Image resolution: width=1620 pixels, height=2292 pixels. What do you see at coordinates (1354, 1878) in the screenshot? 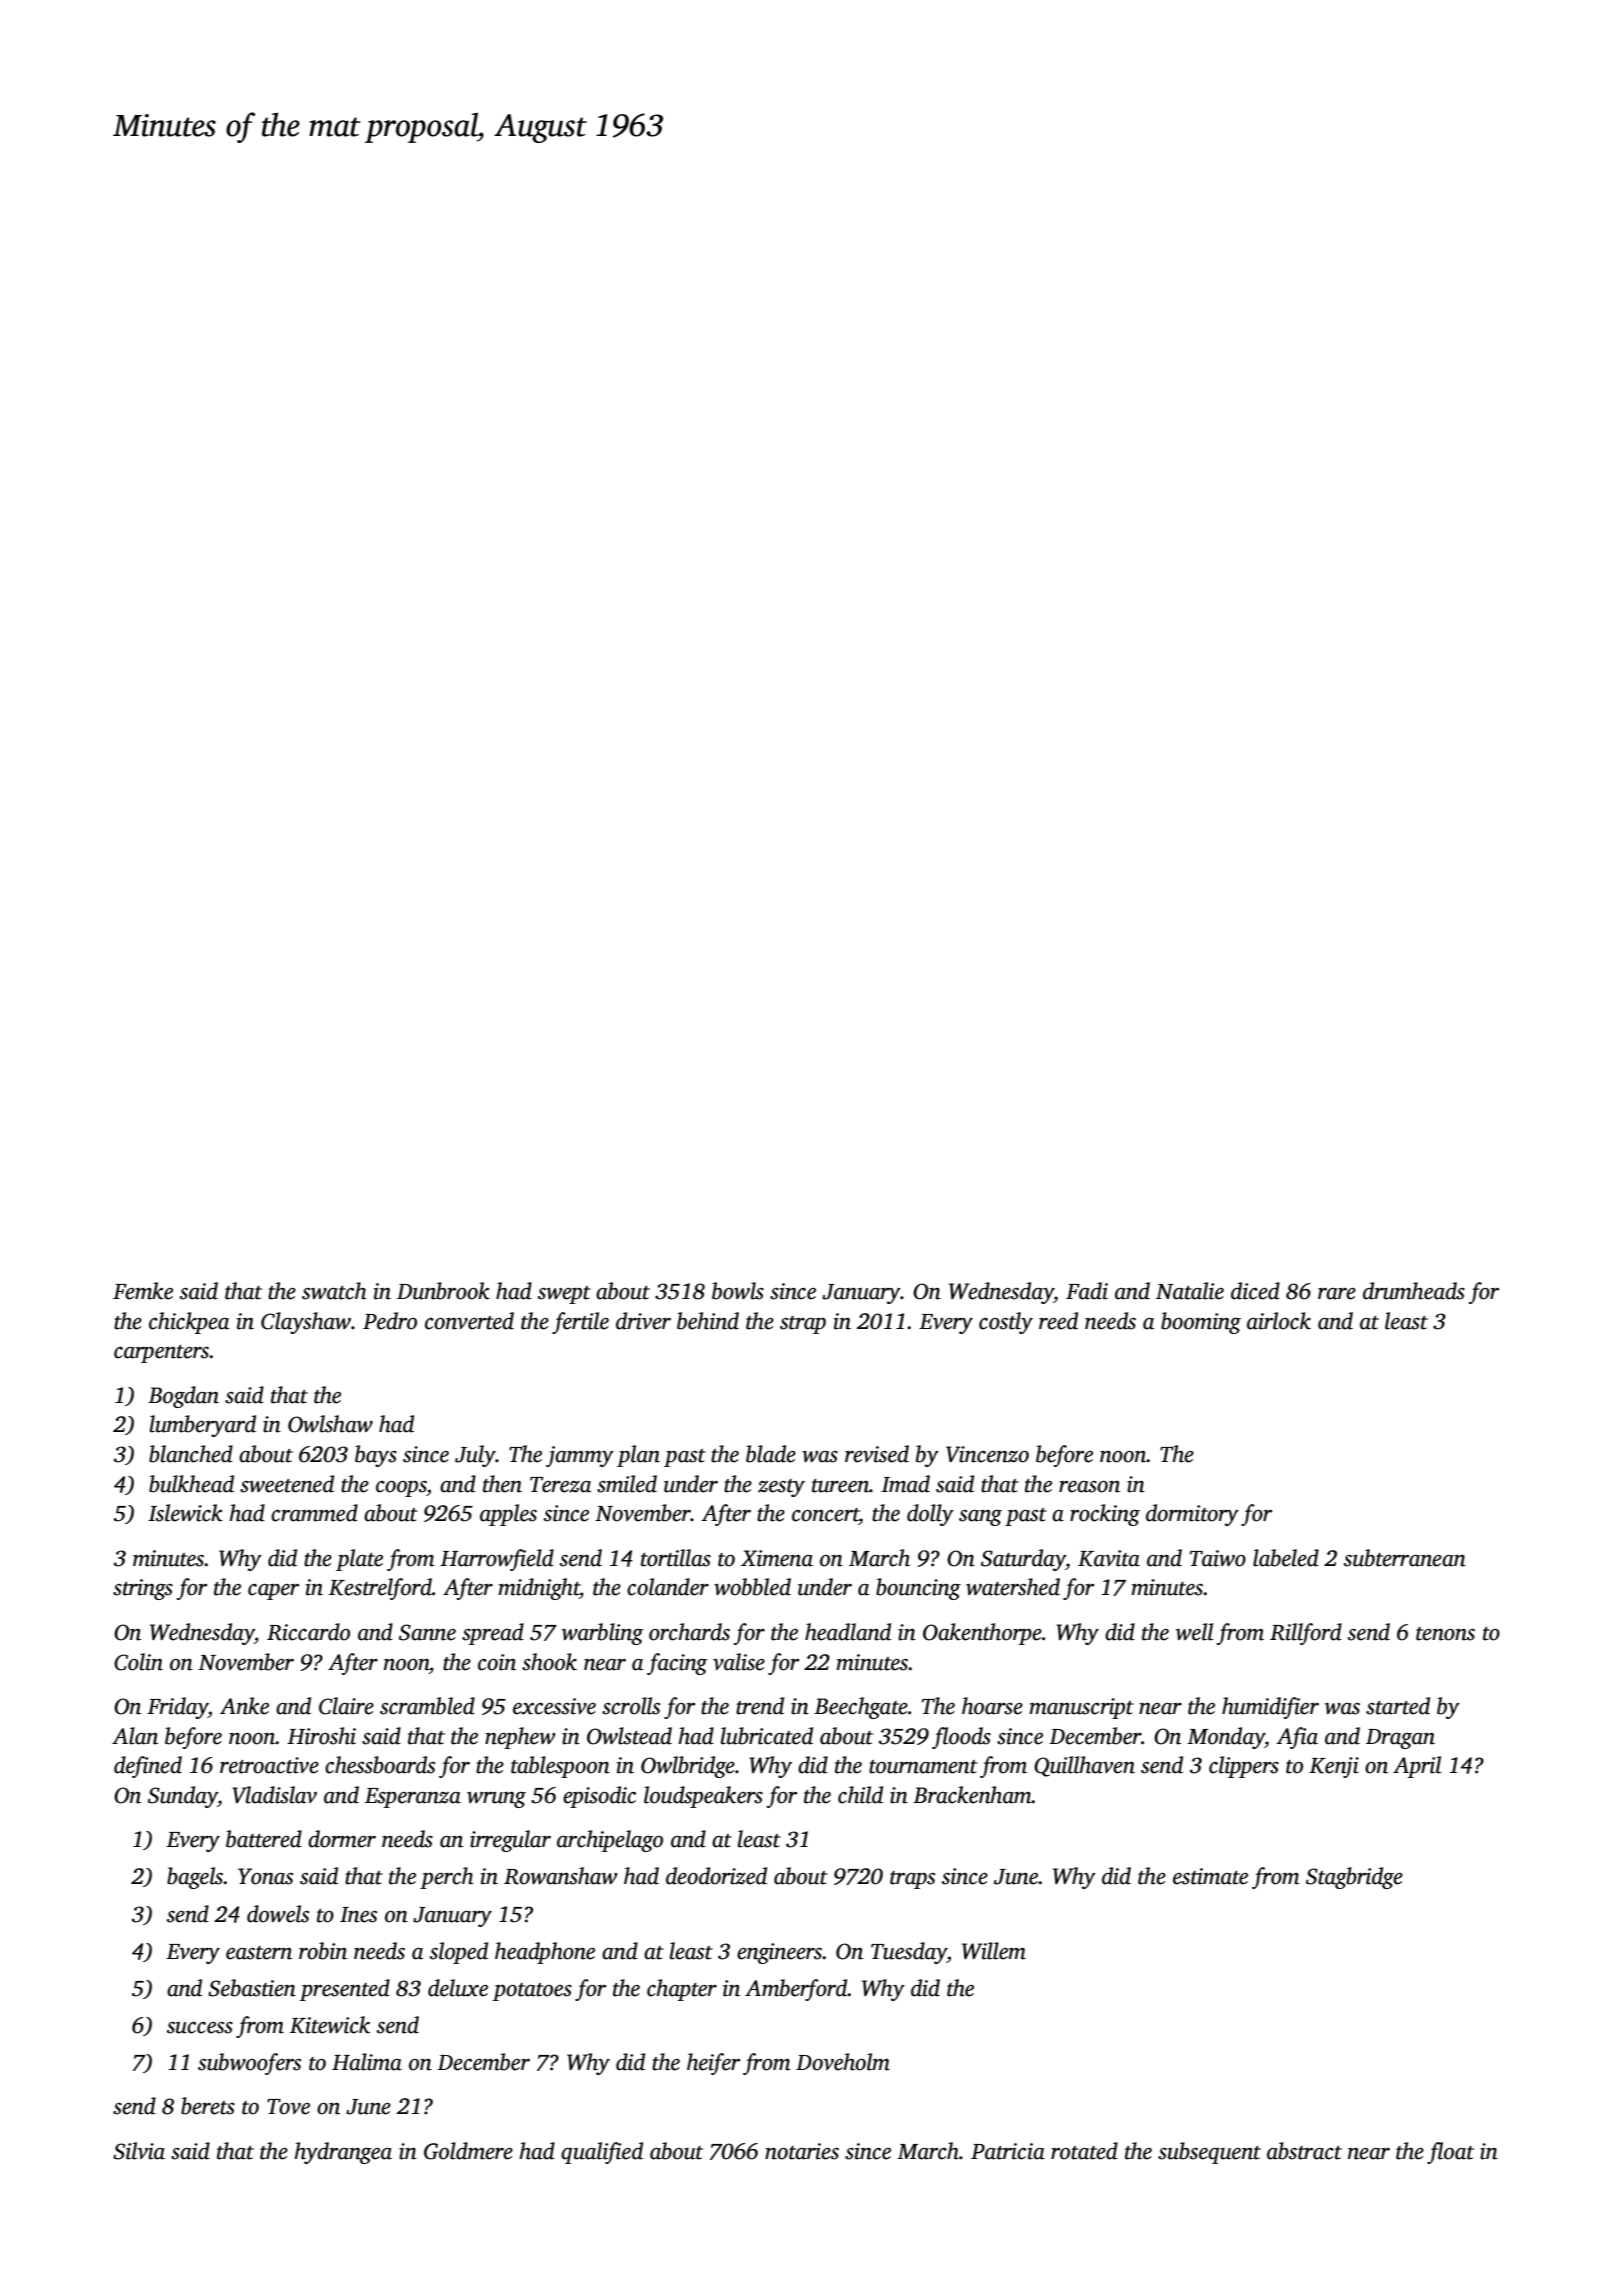
I see `Stagbridge` at bounding box center [1354, 1878].
